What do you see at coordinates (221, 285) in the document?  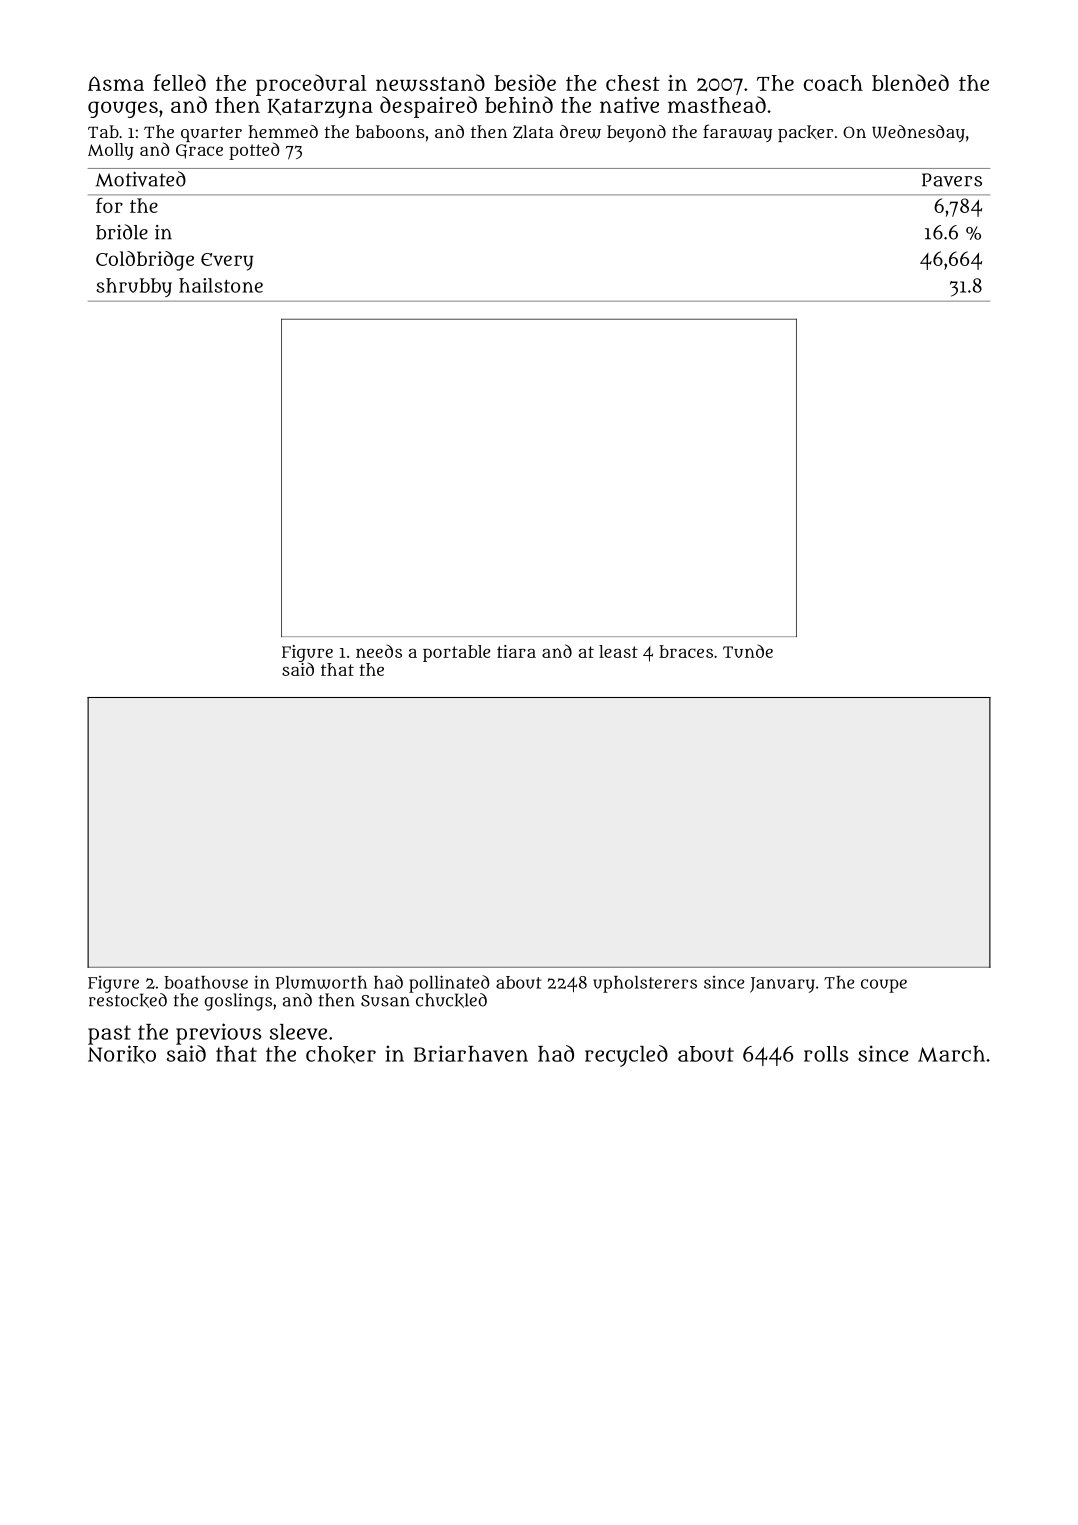 I see `hailstone` at bounding box center [221, 285].
